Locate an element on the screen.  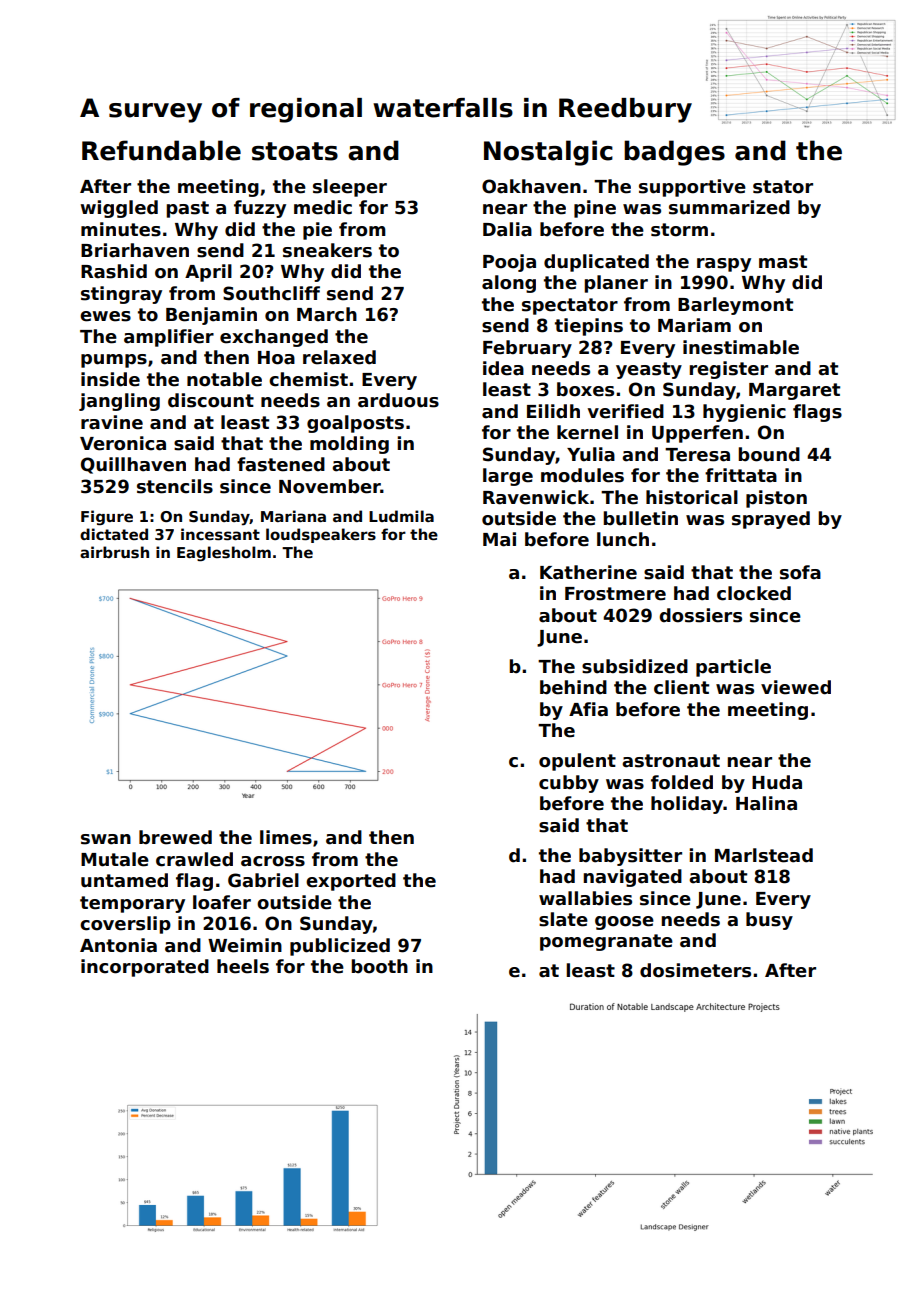
relaxed is located at coordinates (339, 357).
